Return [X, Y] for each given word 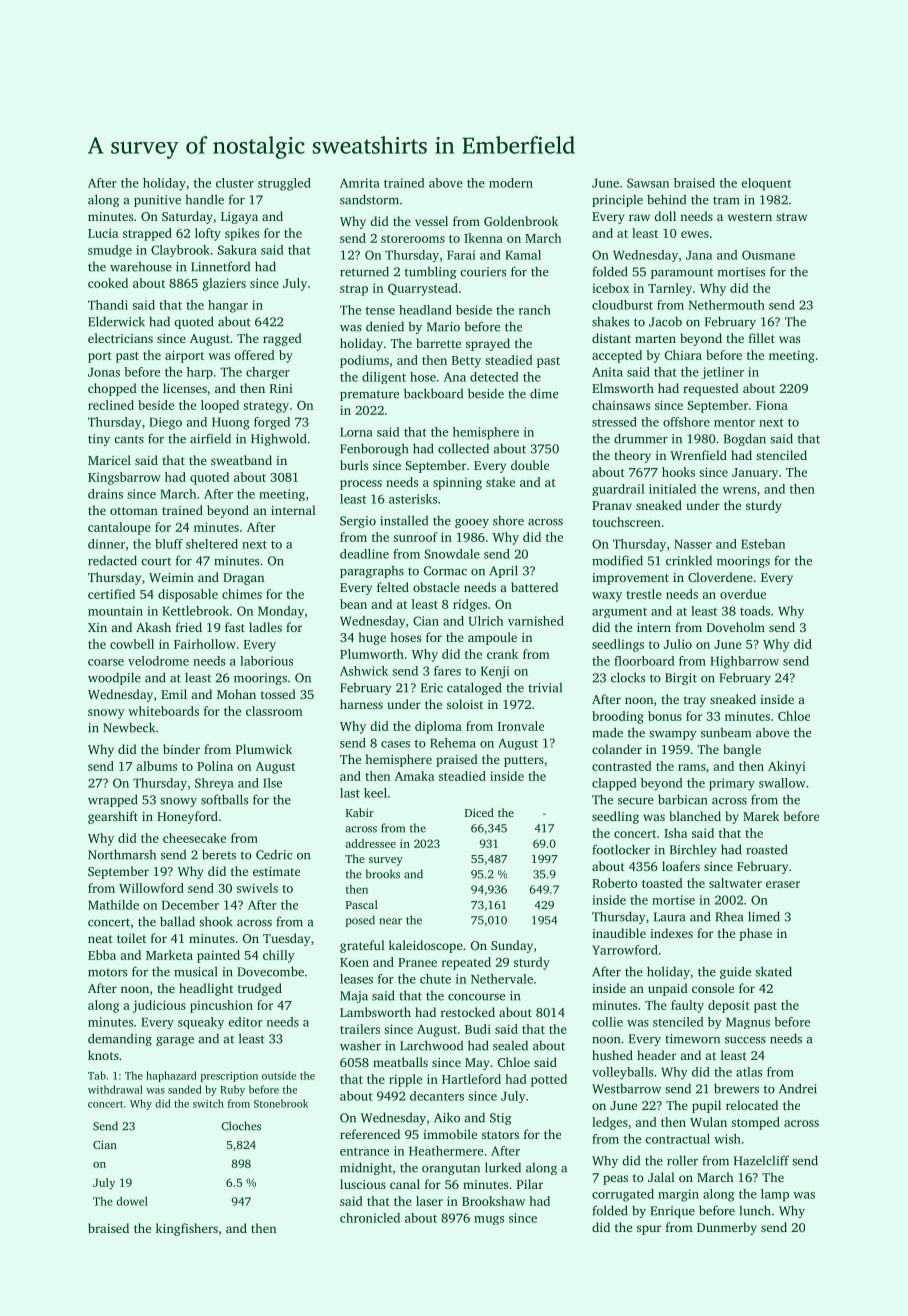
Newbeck [129, 727]
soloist [465, 704]
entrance [364, 1152]
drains [105, 494]
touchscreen [626, 522]
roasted [766, 849]
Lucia [103, 233]
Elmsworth [623, 388]
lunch [755, 1210]
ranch [535, 310]
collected [463, 448]
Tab [97, 1075]
